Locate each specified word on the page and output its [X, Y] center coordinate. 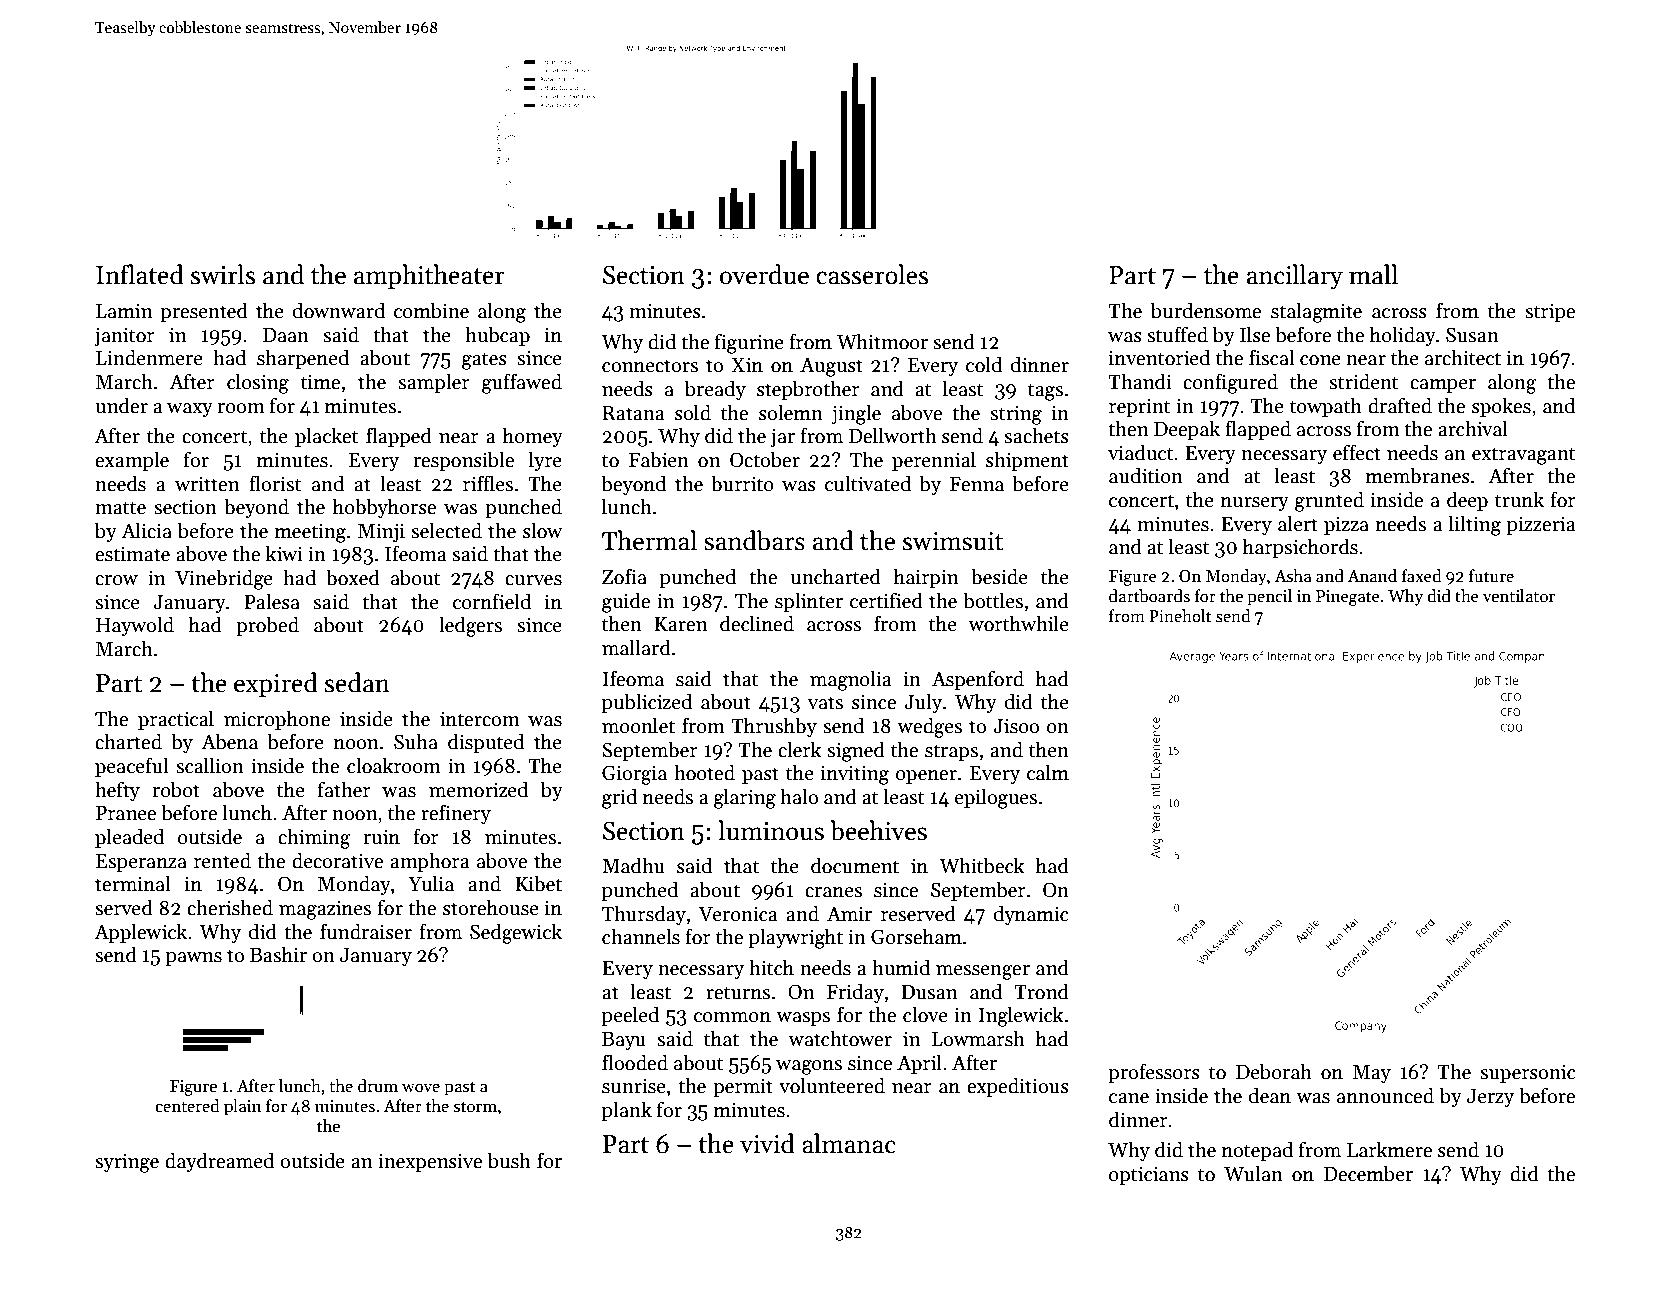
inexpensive [430, 1162]
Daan [286, 335]
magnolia [851, 680]
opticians [1149, 1175]
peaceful [131, 767]
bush [509, 1160]
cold [984, 364]
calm [1048, 772]
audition [1146, 475]
